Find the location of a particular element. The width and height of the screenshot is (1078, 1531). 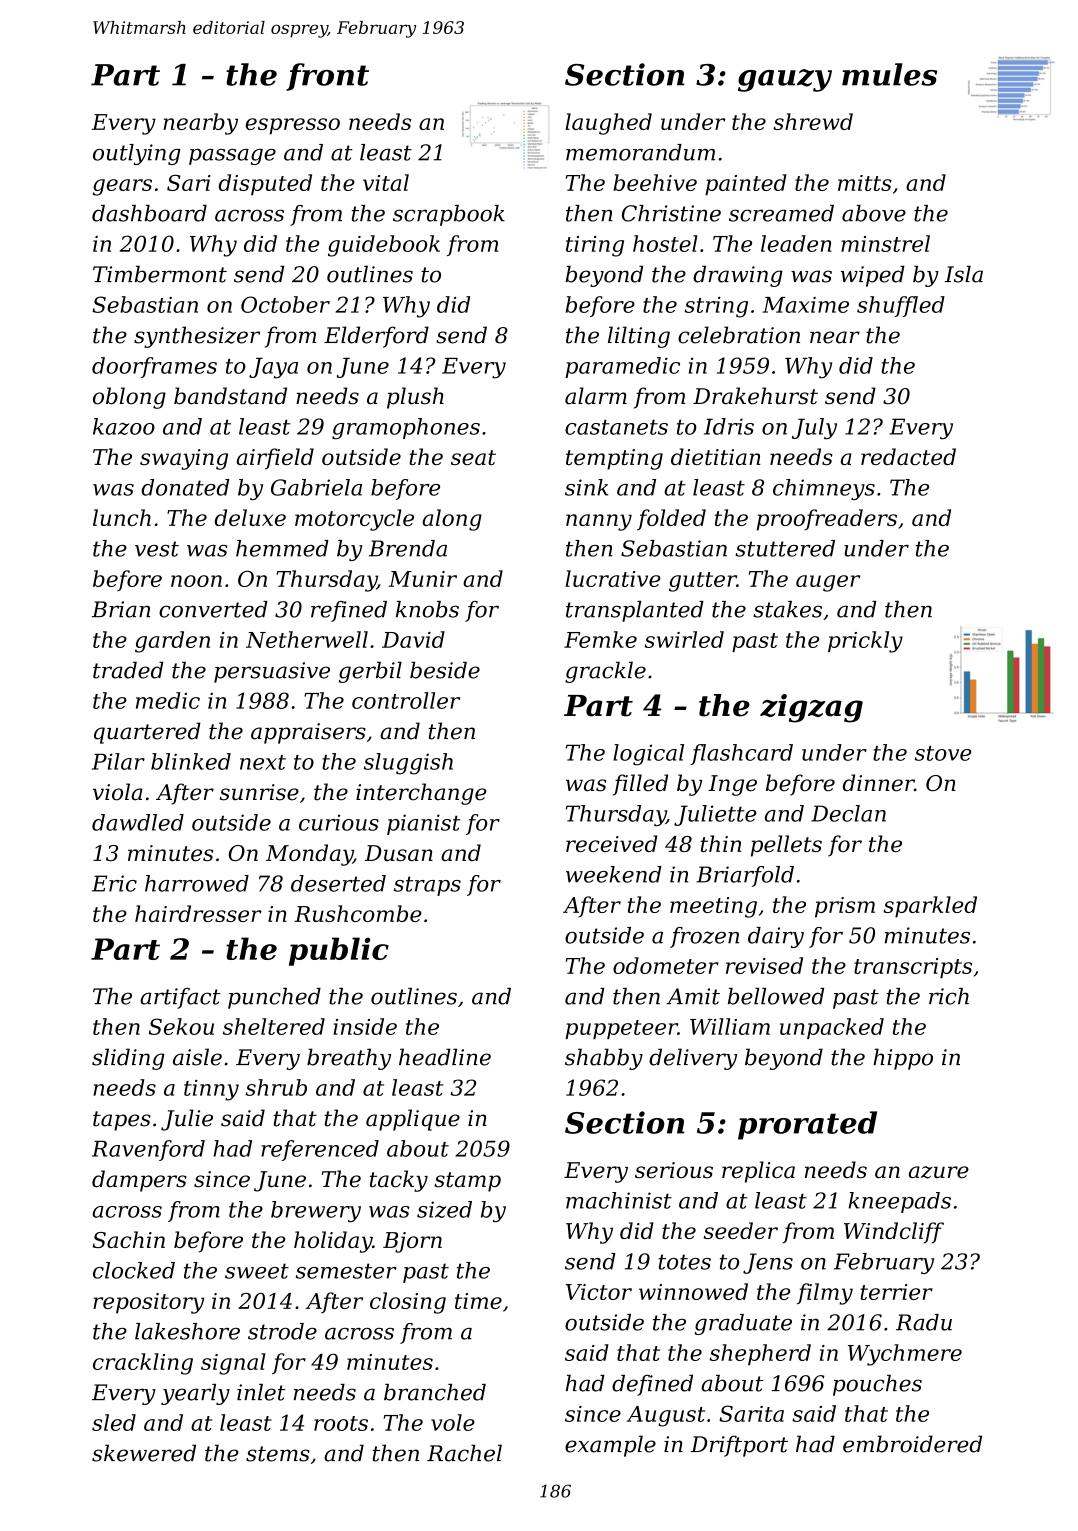

strode is located at coordinates (282, 1331).
